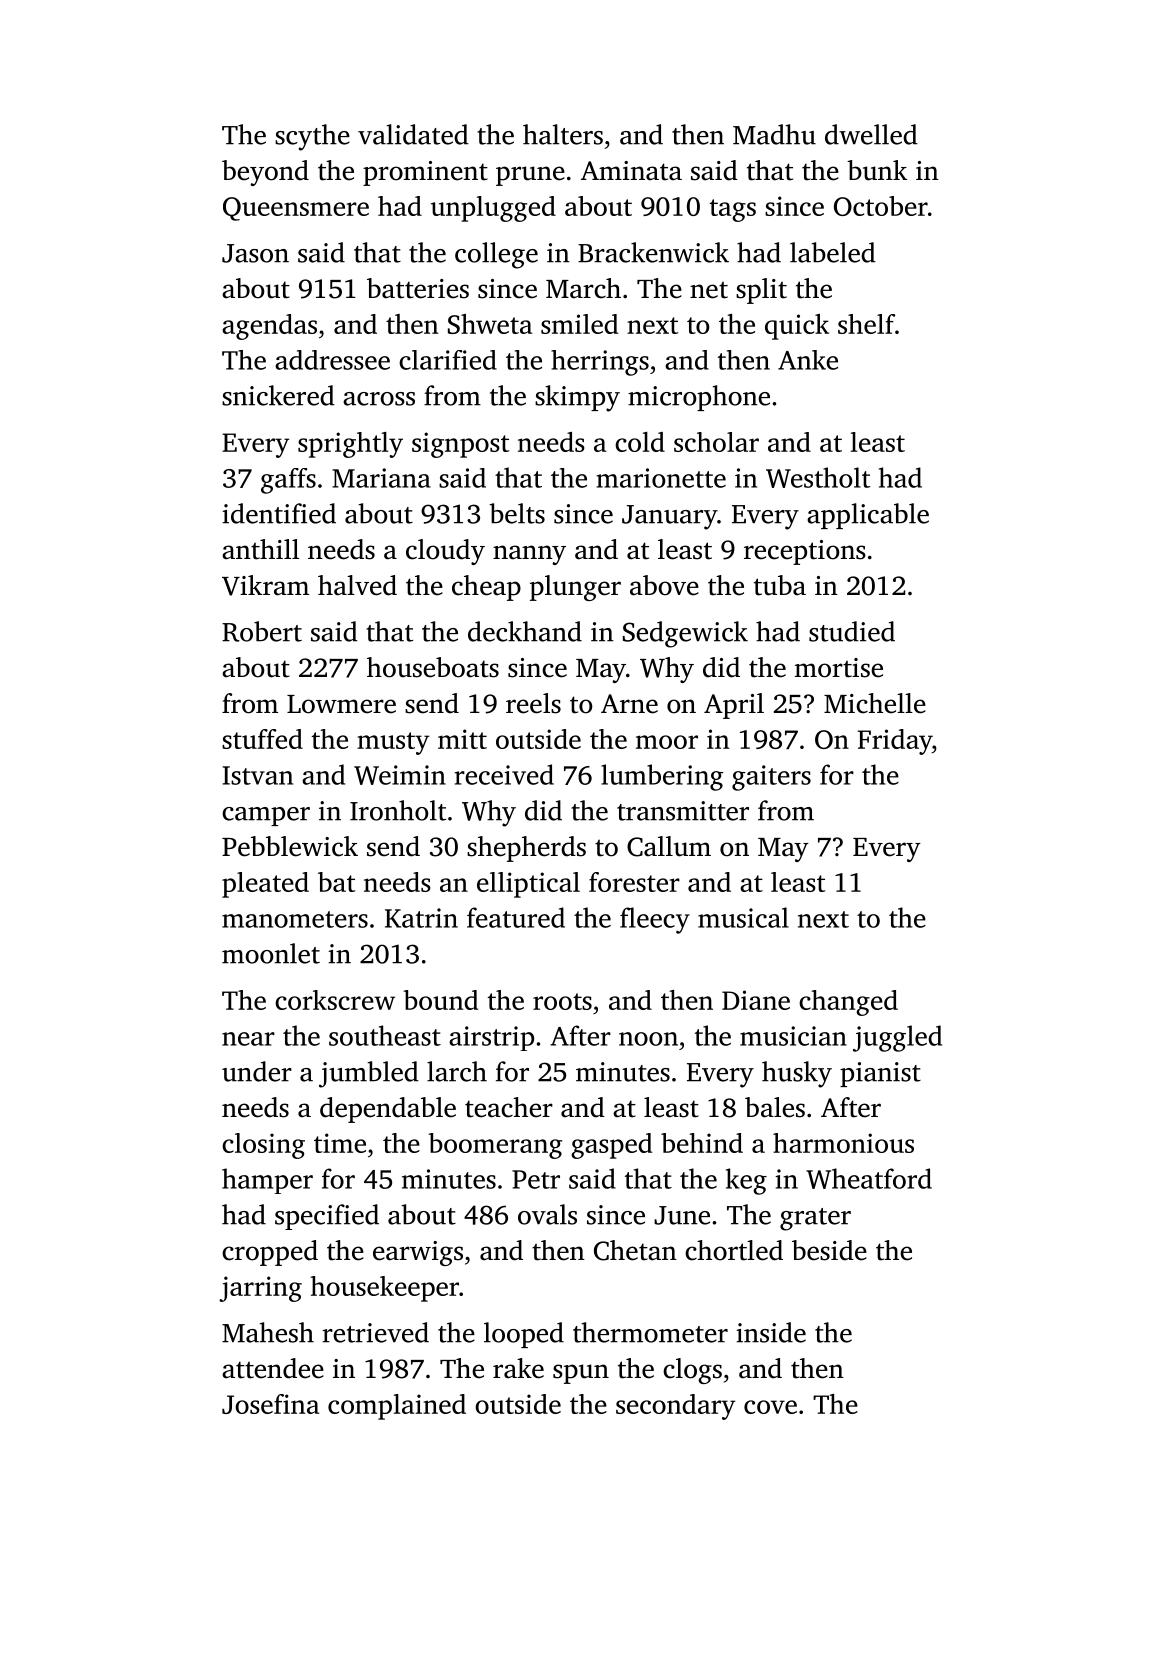 This screenshot has height=1654, width=1165. What do you see at coordinates (676, 1407) in the screenshot?
I see `secondary` at bounding box center [676, 1407].
